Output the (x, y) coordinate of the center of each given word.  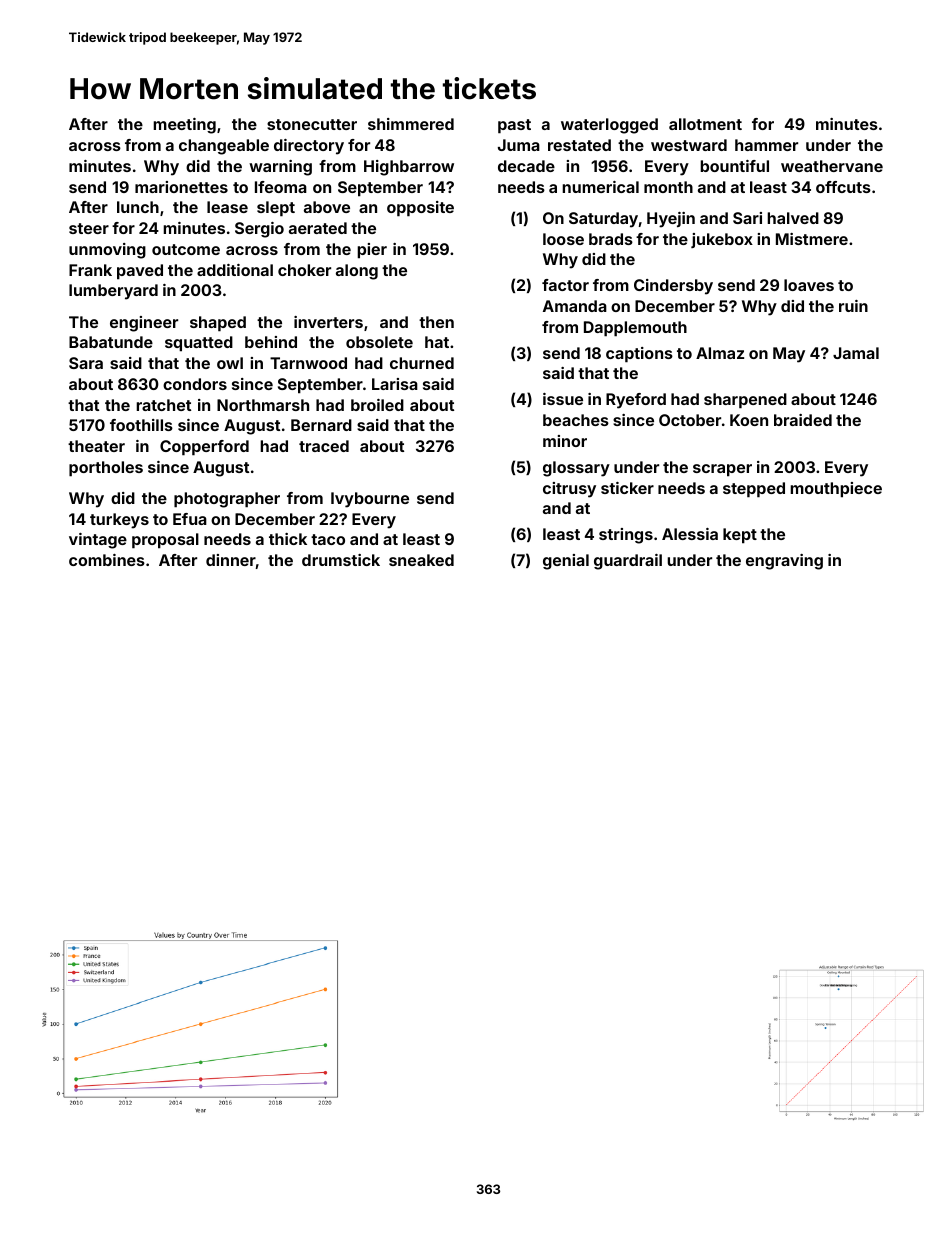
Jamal (856, 353)
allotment (705, 124)
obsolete (379, 342)
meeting (184, 126)
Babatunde (111, 342)
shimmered (411, 124)
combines (107, 560)
